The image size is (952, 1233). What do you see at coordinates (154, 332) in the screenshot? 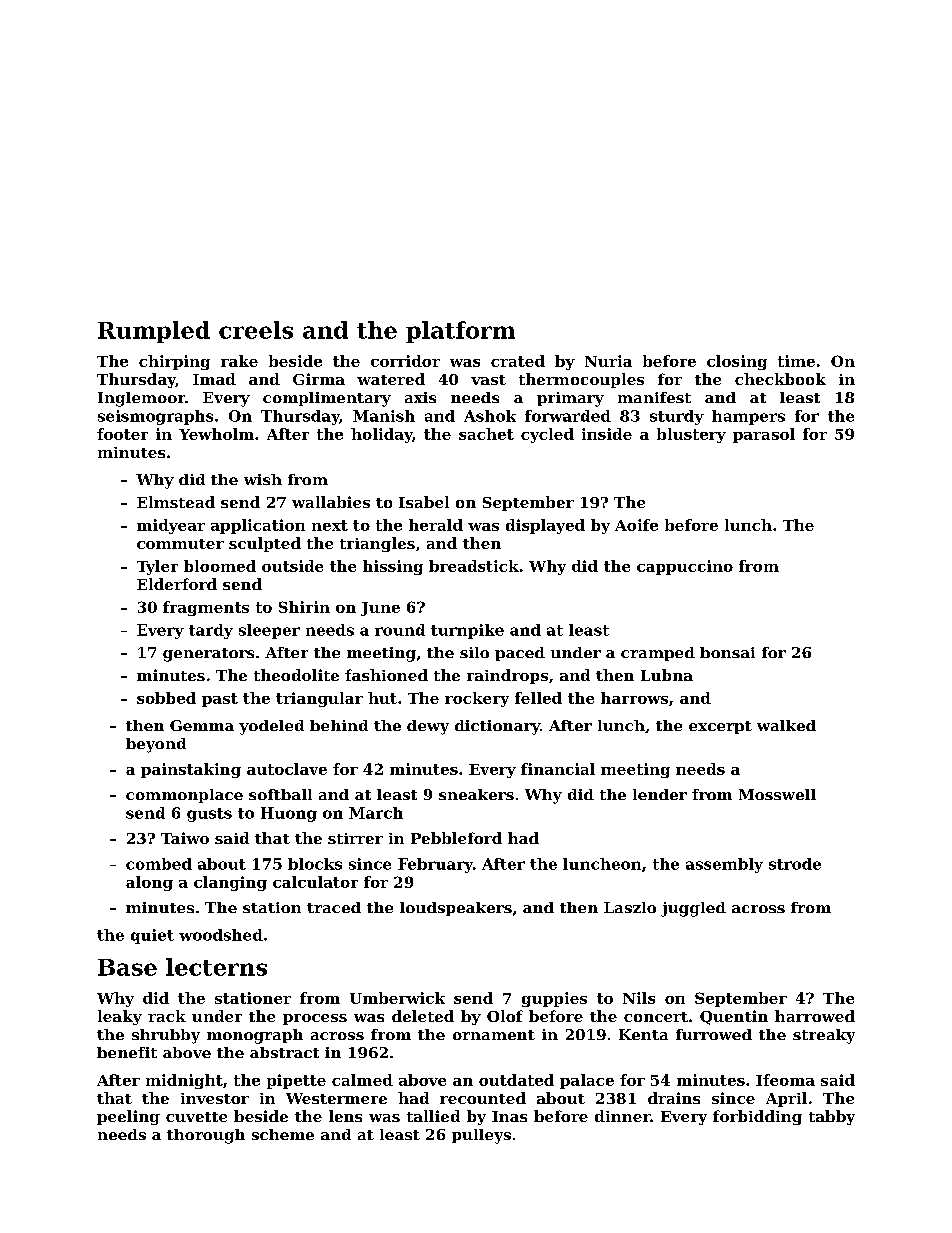
I see `Rumpled` at bounding box center [154, 332].
